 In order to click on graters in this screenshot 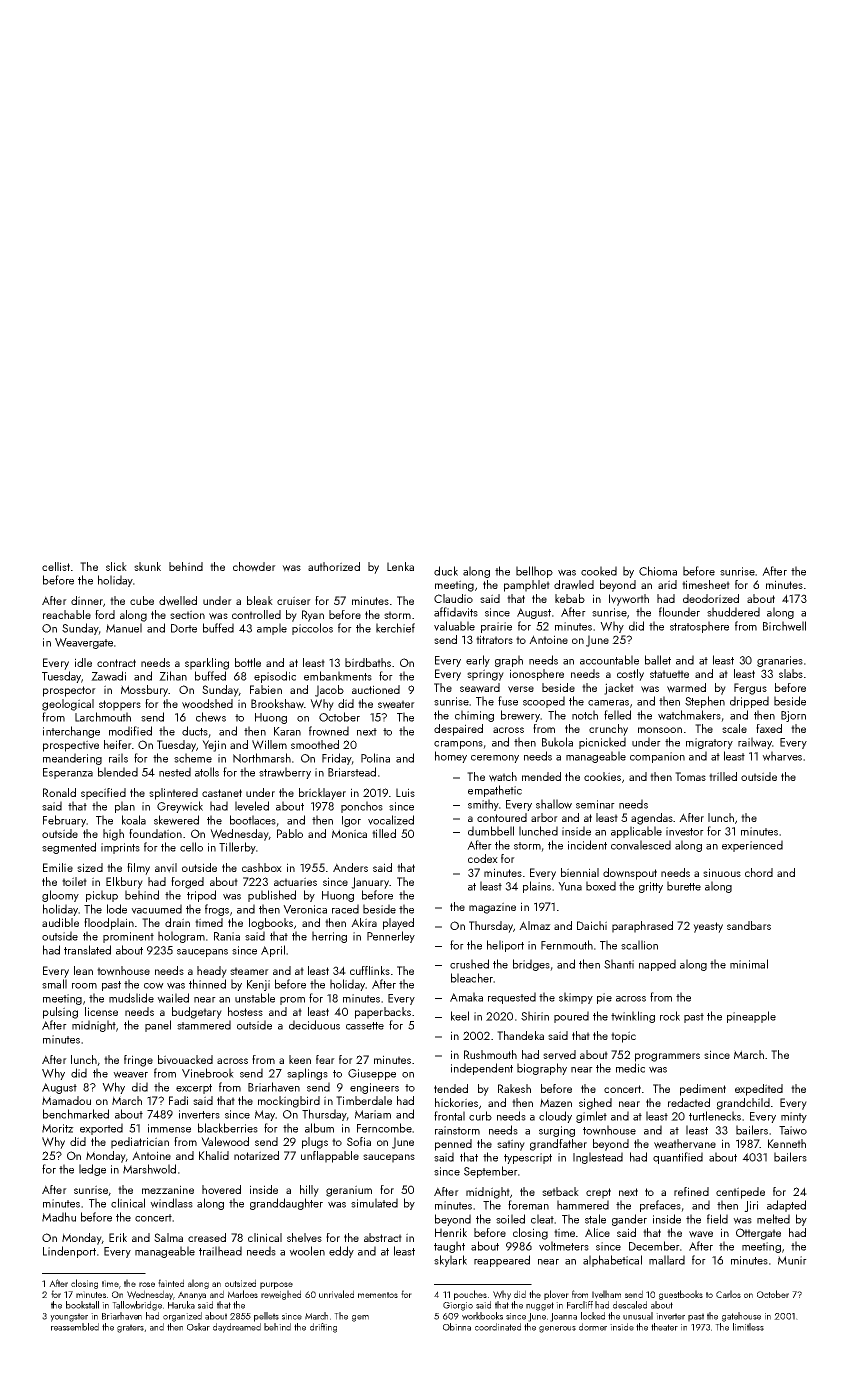, I will do `click(131, 1328)`.
